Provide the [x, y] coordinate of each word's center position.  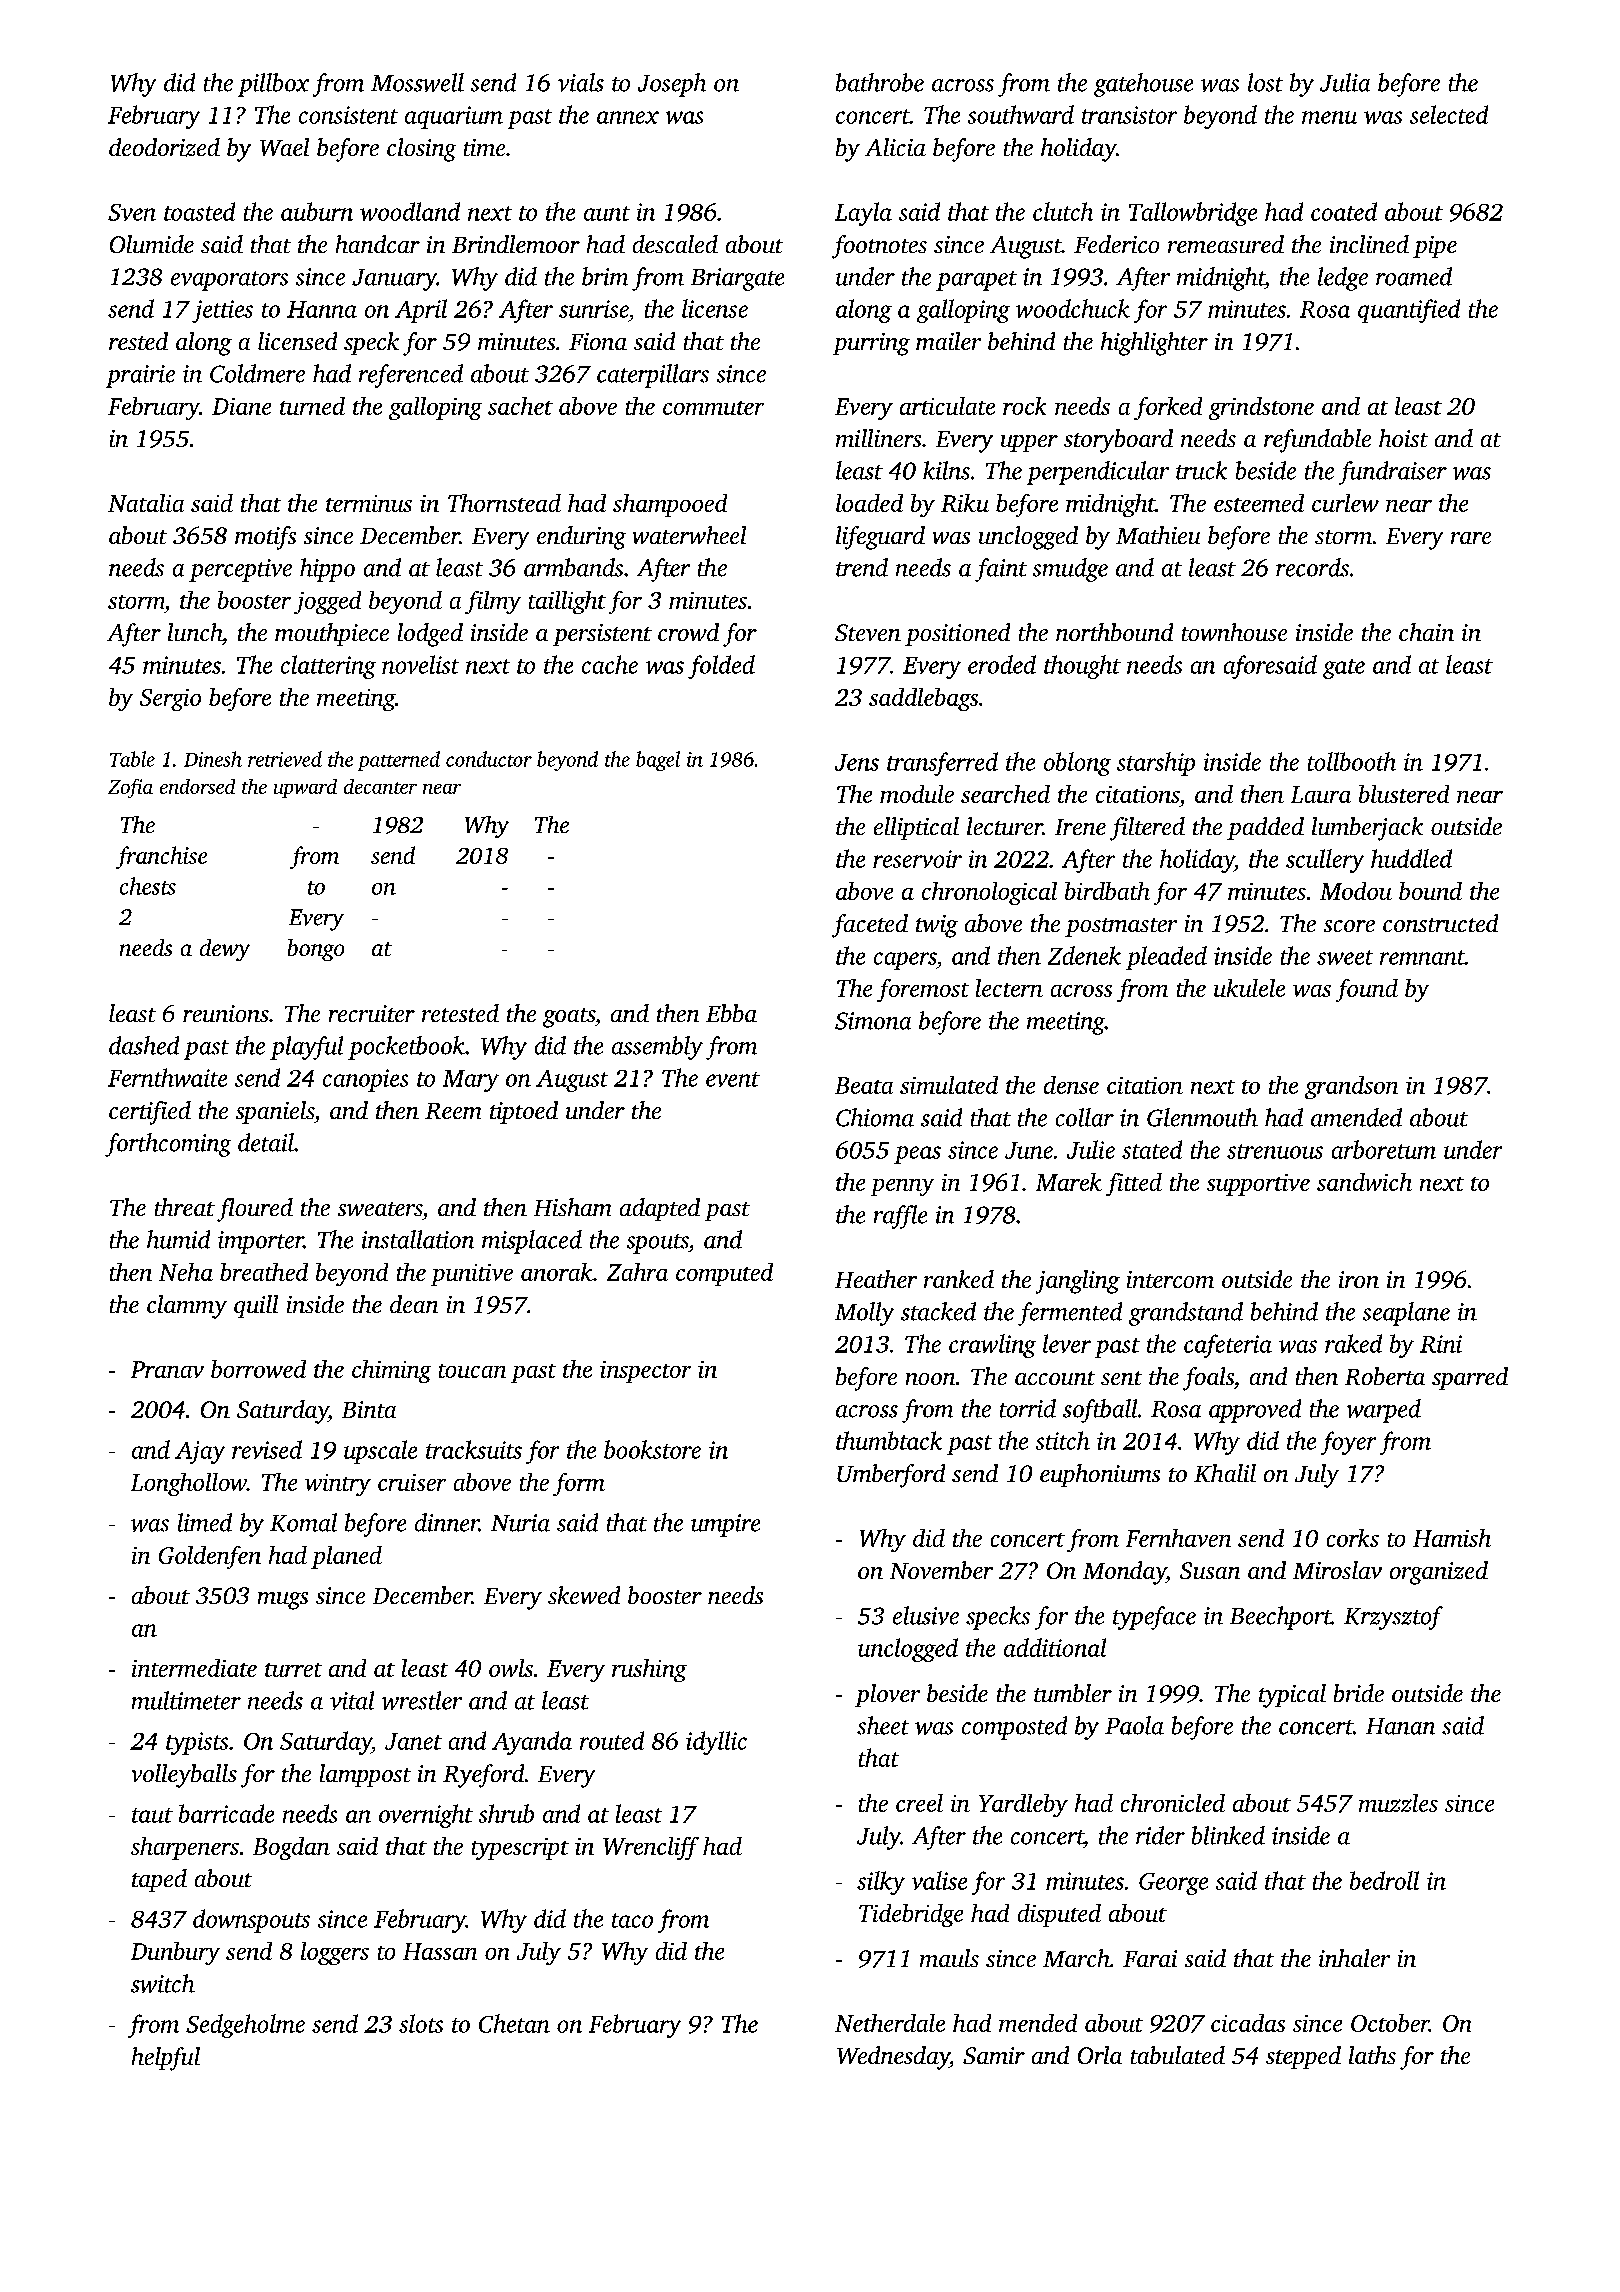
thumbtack [889, 1440]
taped [159, 1880]
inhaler [1354, 1958]
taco [632, 1920]
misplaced [532, 1242]
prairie [140, 376]
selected [1449, 114]
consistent [348, 115]
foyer [1348, 1443]
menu [1329, 117]
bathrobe [880, 82]
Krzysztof [1393, 1618]
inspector [645, 1372]
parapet [976, 281]
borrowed [258, 1369]
